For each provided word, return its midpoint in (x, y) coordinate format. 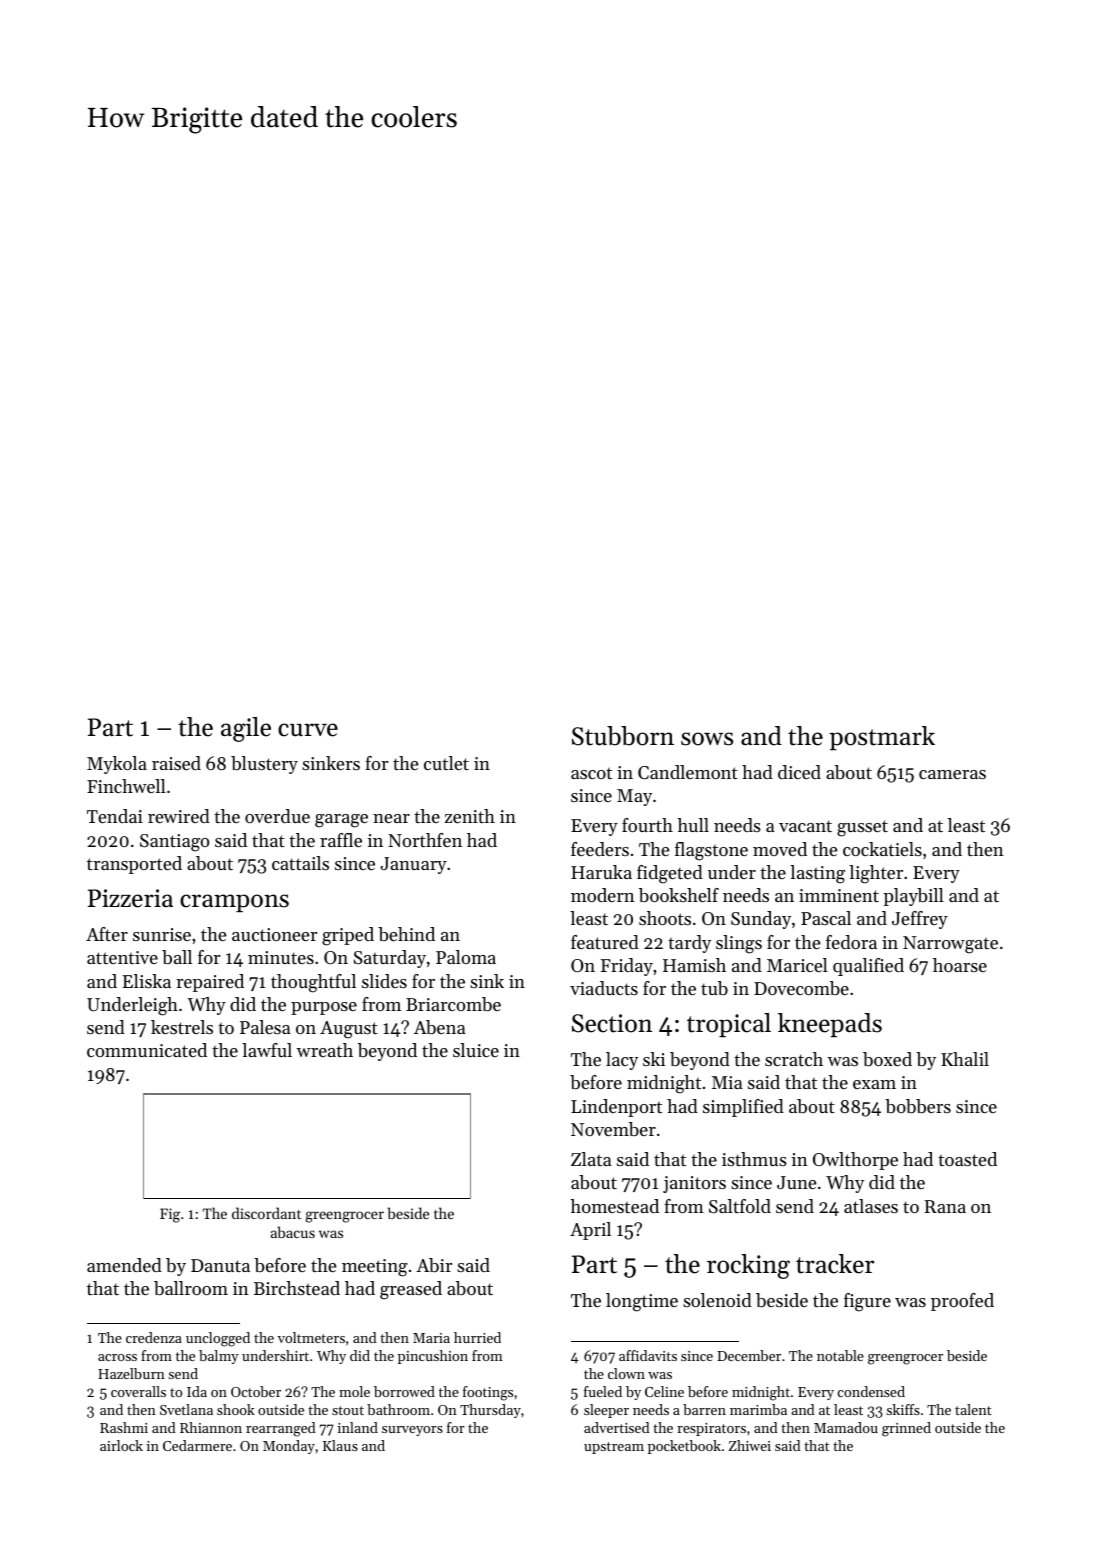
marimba (758, 1409)
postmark (882, 738)
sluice (476, 1050)
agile (246, 729)
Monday (289, 1447)
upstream (614, 1448)
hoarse (960, 965)
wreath (324, 1050)
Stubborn (623, 736)
